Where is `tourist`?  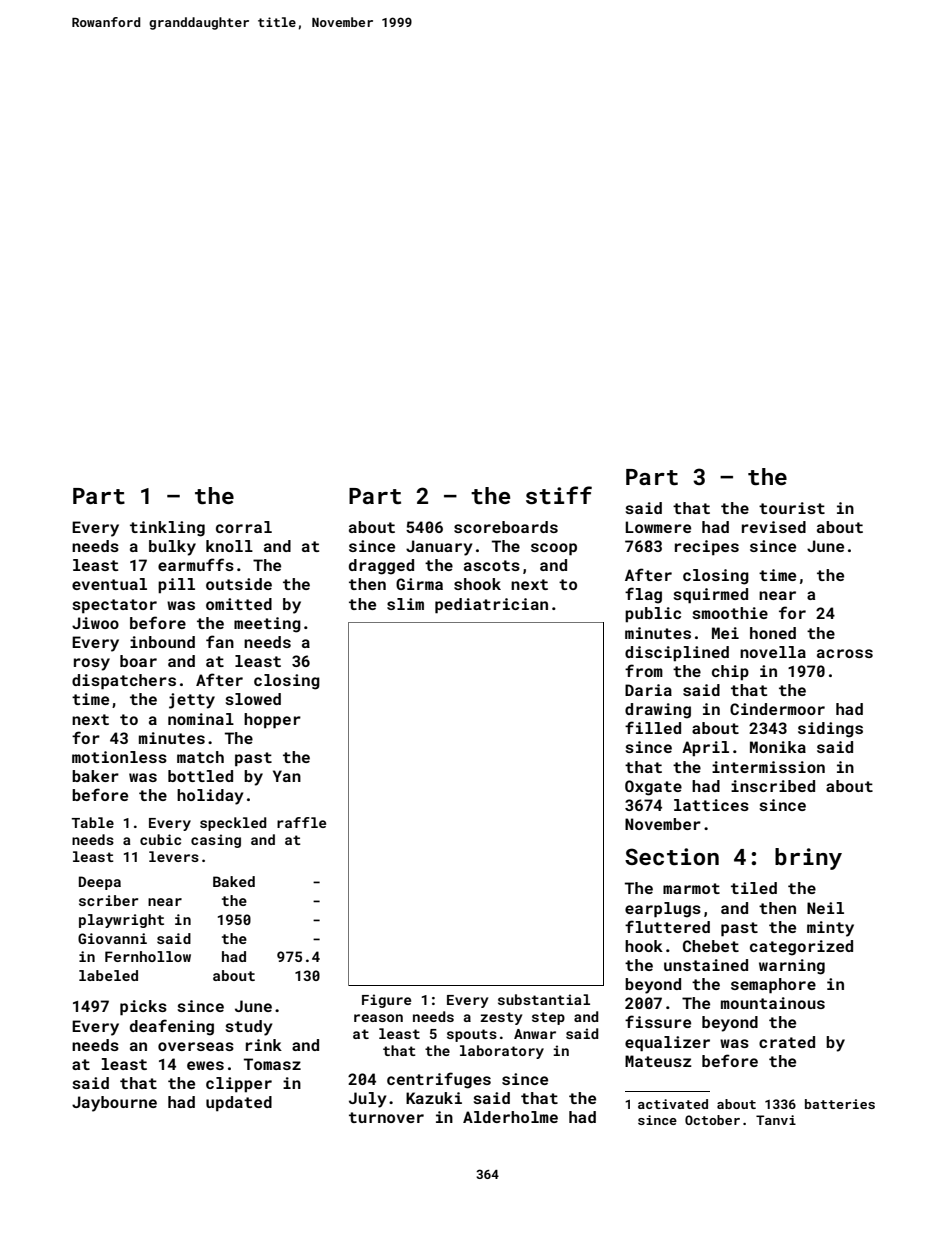 tourist is located at coordinates (792, 508).
